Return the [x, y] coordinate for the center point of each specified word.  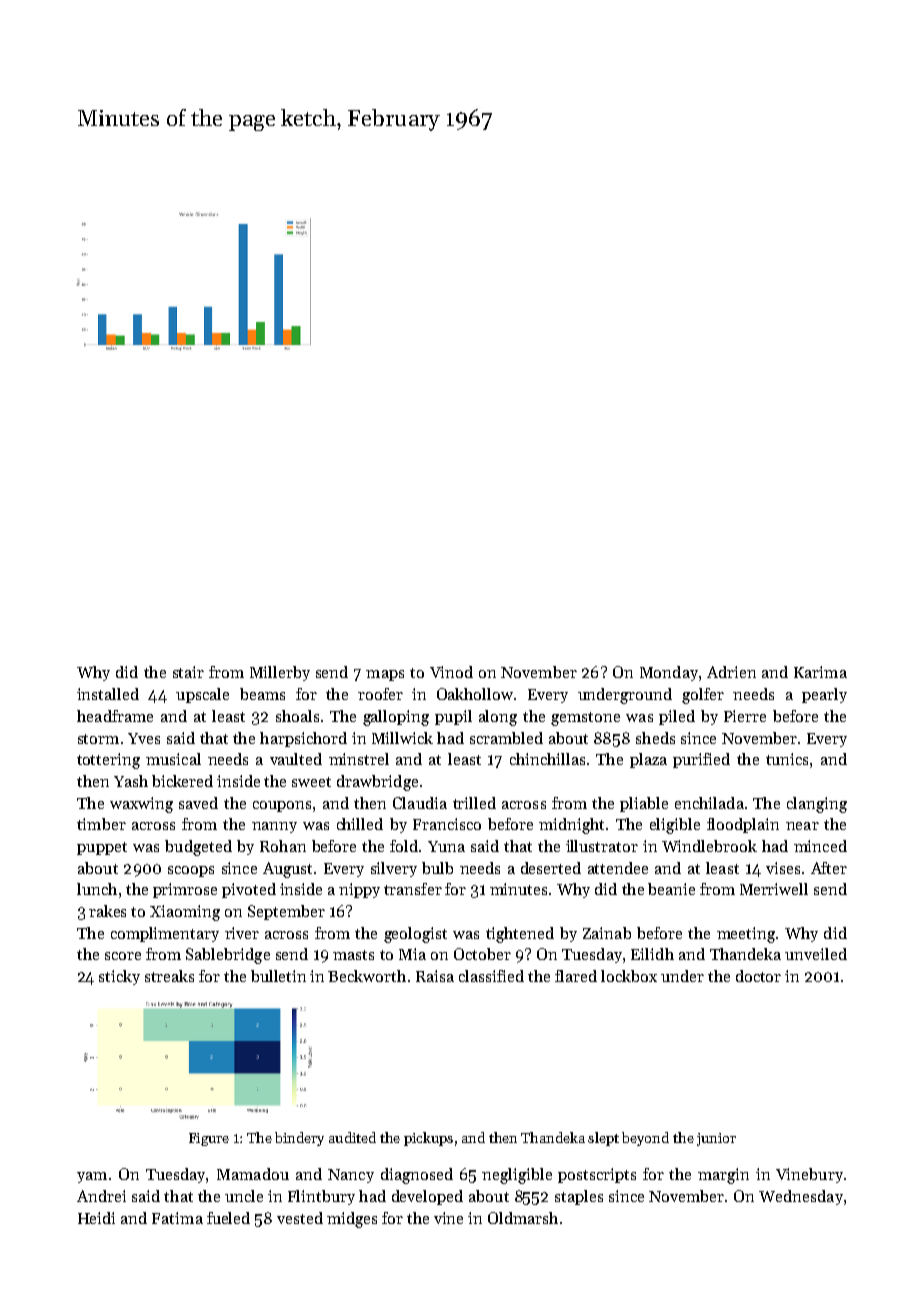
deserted [551, 868]
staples [579, 1197]
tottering [108, 761]
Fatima [177, 1218]
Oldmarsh [523, 1218]
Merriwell [774, 889]
